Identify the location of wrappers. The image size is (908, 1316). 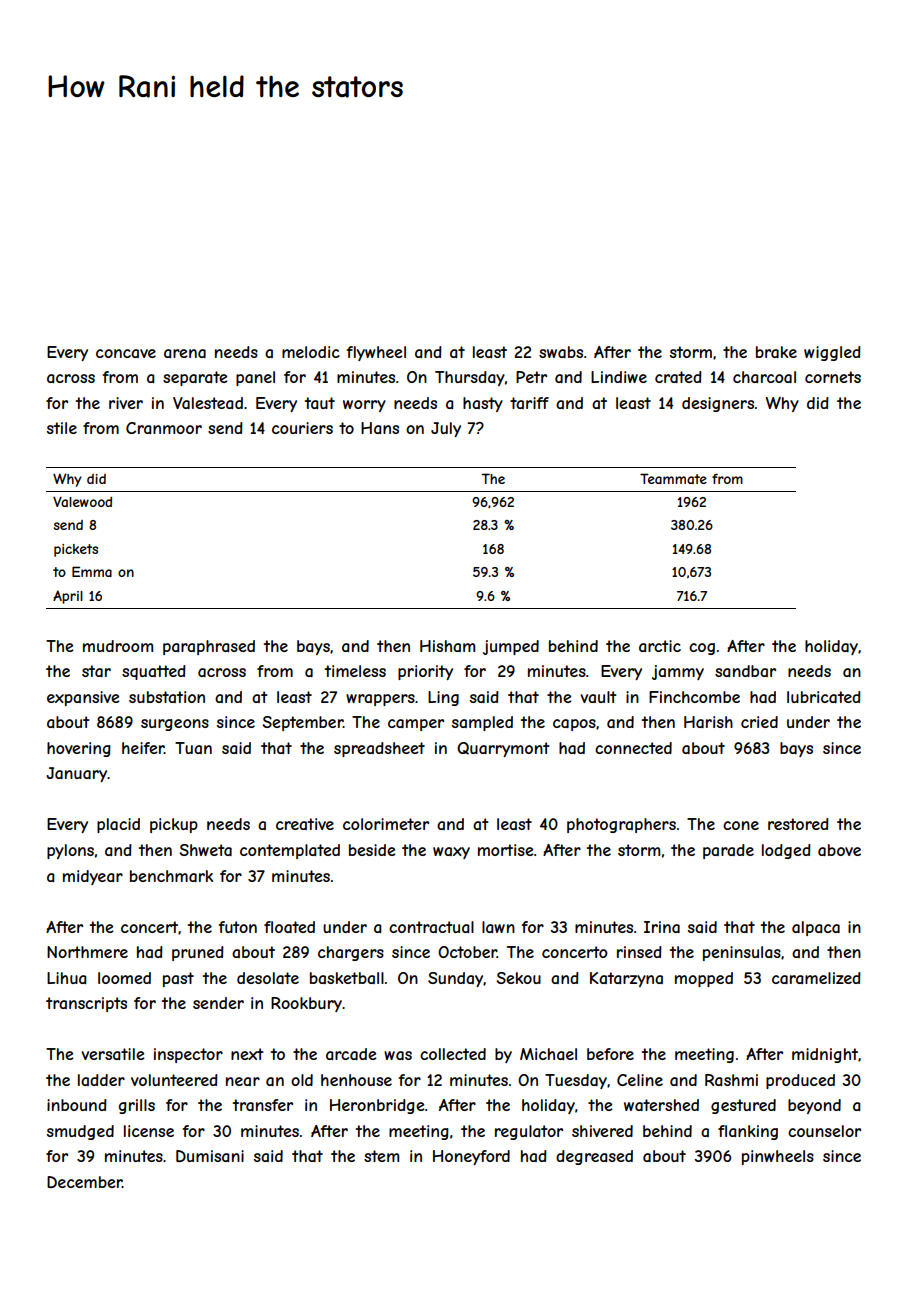
(380, 700).
